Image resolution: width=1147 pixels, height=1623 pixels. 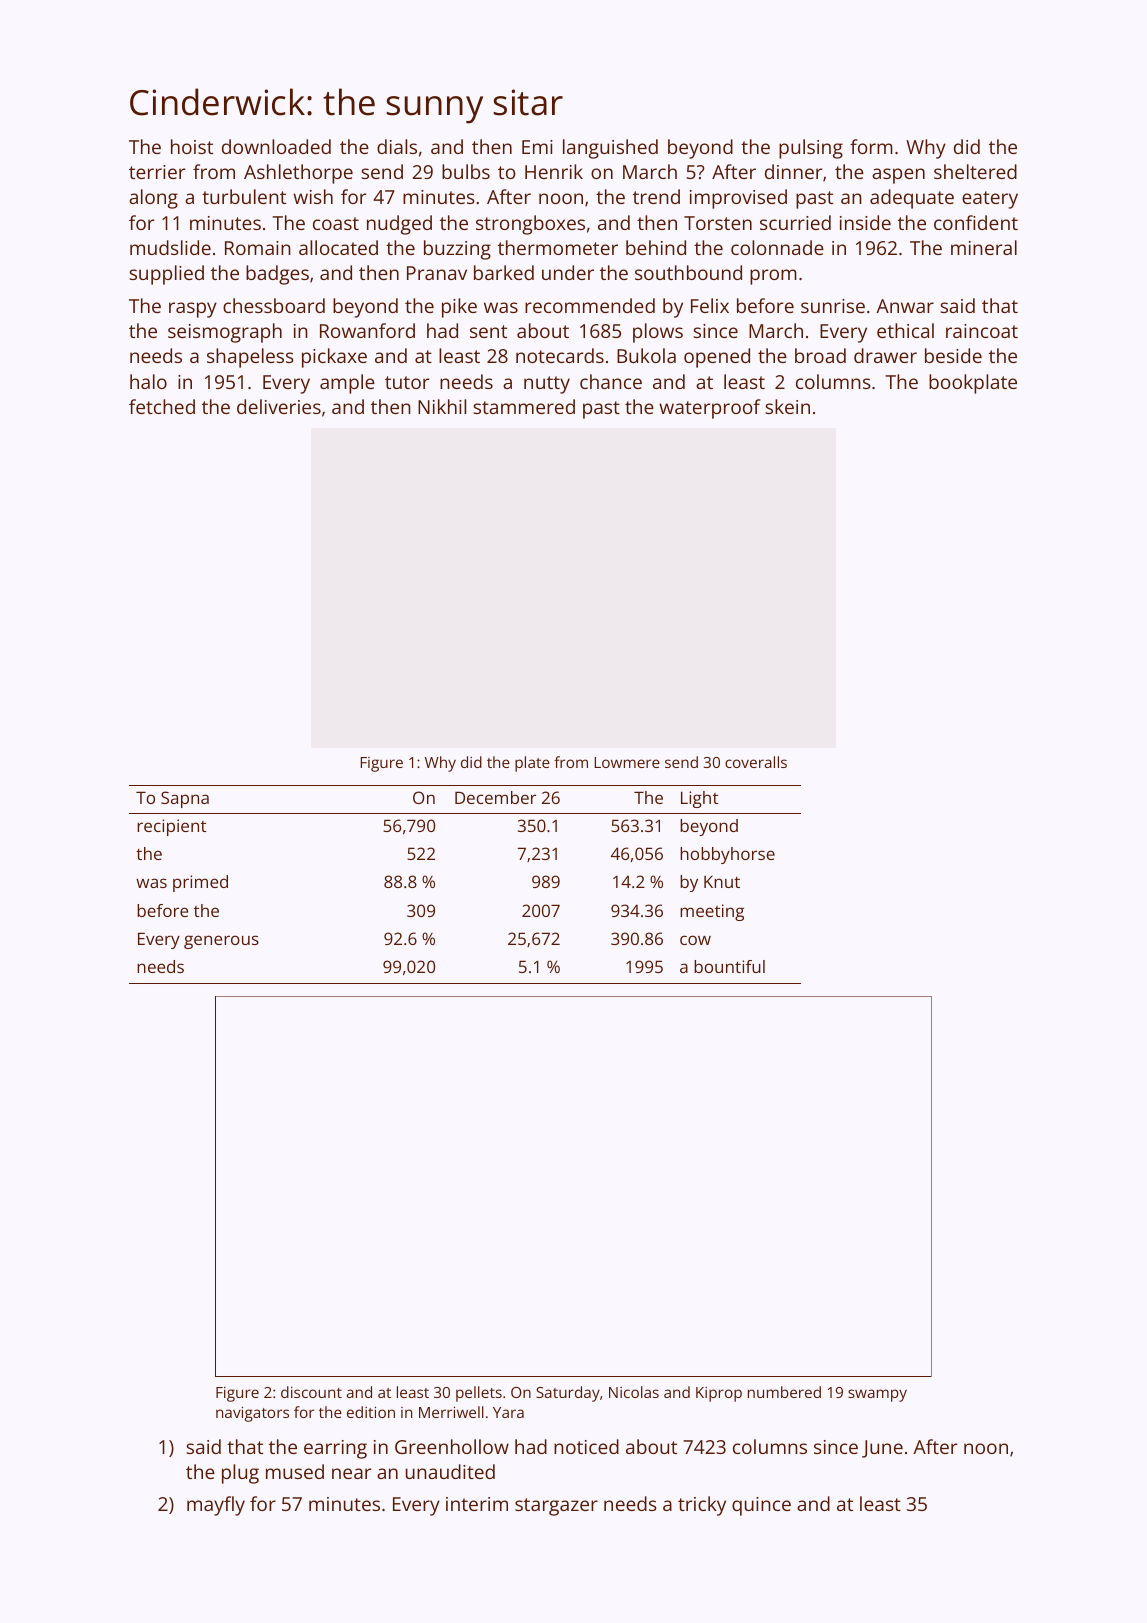 What do you see at coordinates (727, 855) in the screenshot?
I see `hobbyhorse` at bounding box center [727, 855].
